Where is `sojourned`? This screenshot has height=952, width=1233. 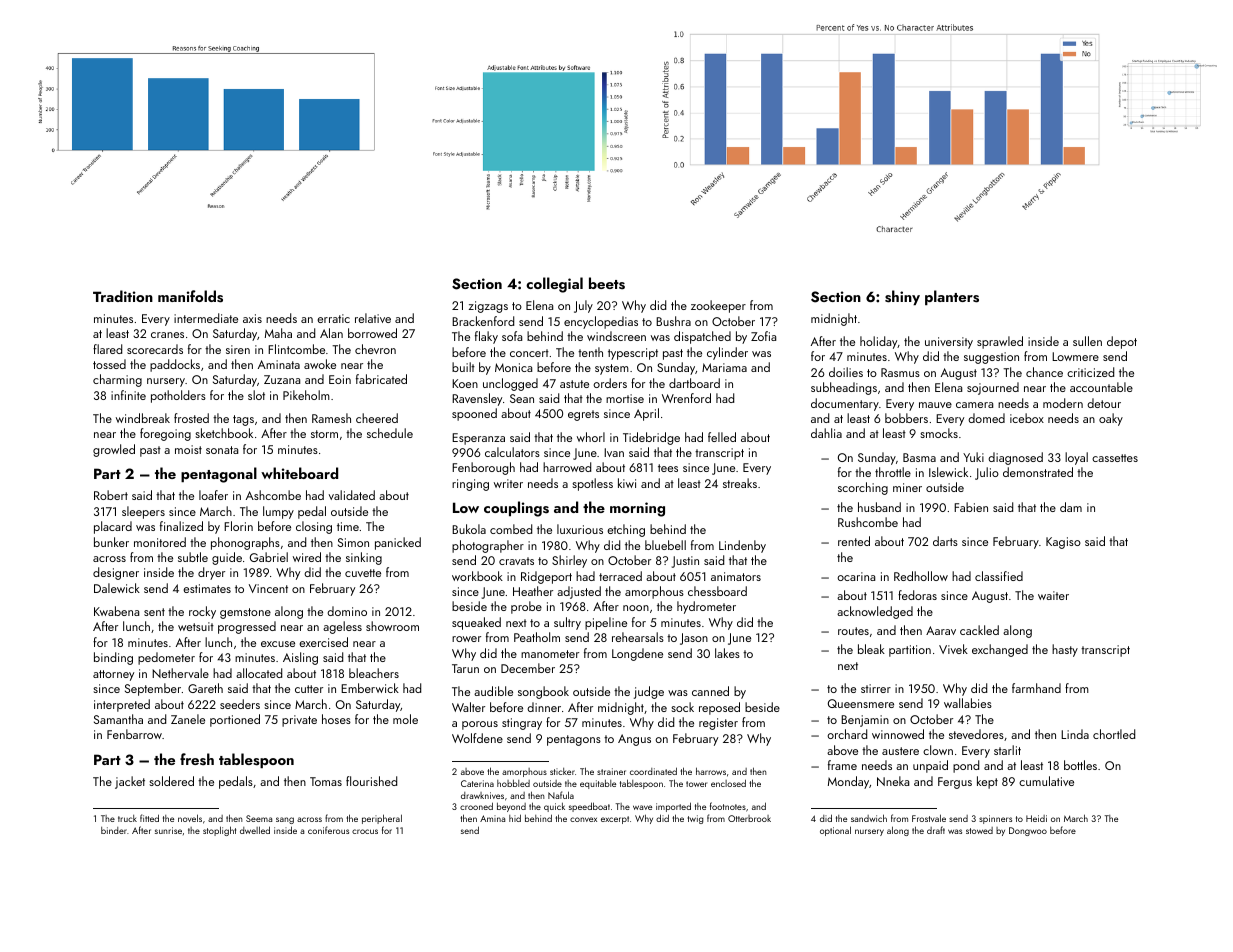
sojourned is located at coordinates (993, 388).
